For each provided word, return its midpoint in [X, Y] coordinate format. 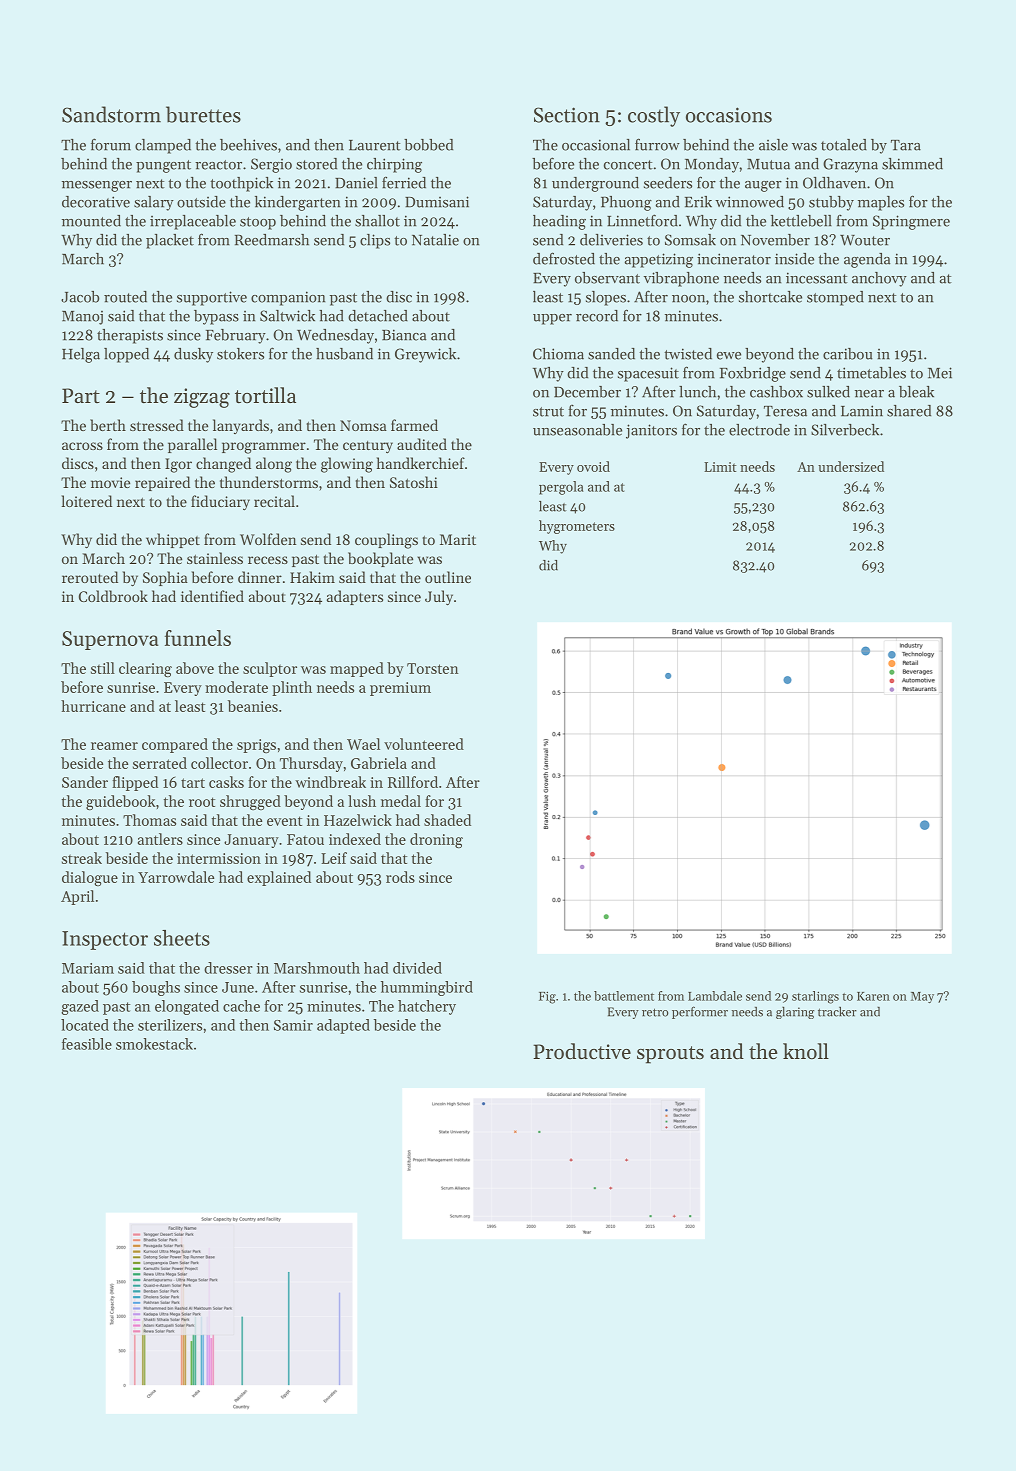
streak [82, 858]
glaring [795, 1012]
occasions [729, 115]
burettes [203, 114]
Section [567, 115]
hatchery [427, 1007]
